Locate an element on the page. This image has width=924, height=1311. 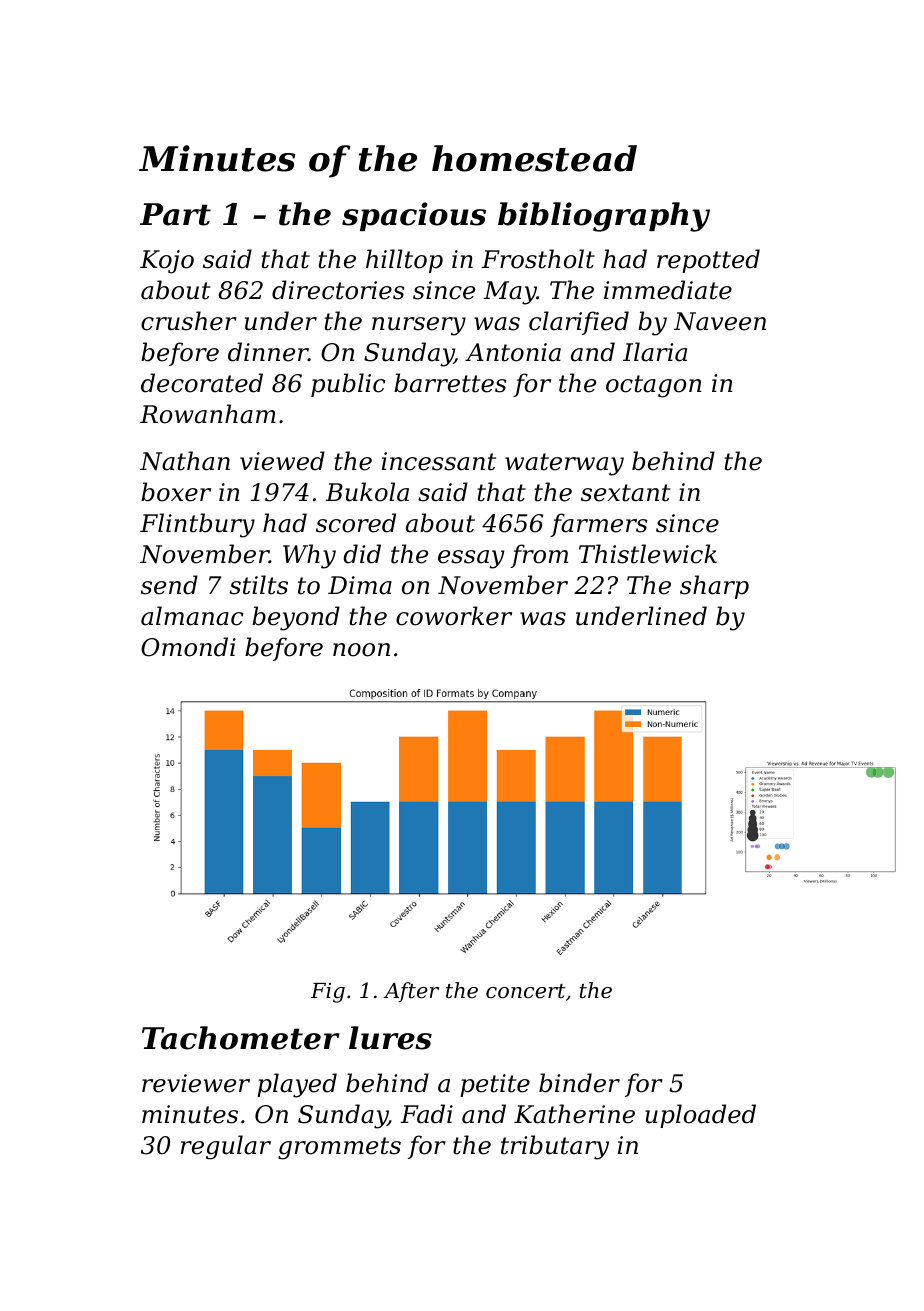
noon is located at coordinates (361, 650).
